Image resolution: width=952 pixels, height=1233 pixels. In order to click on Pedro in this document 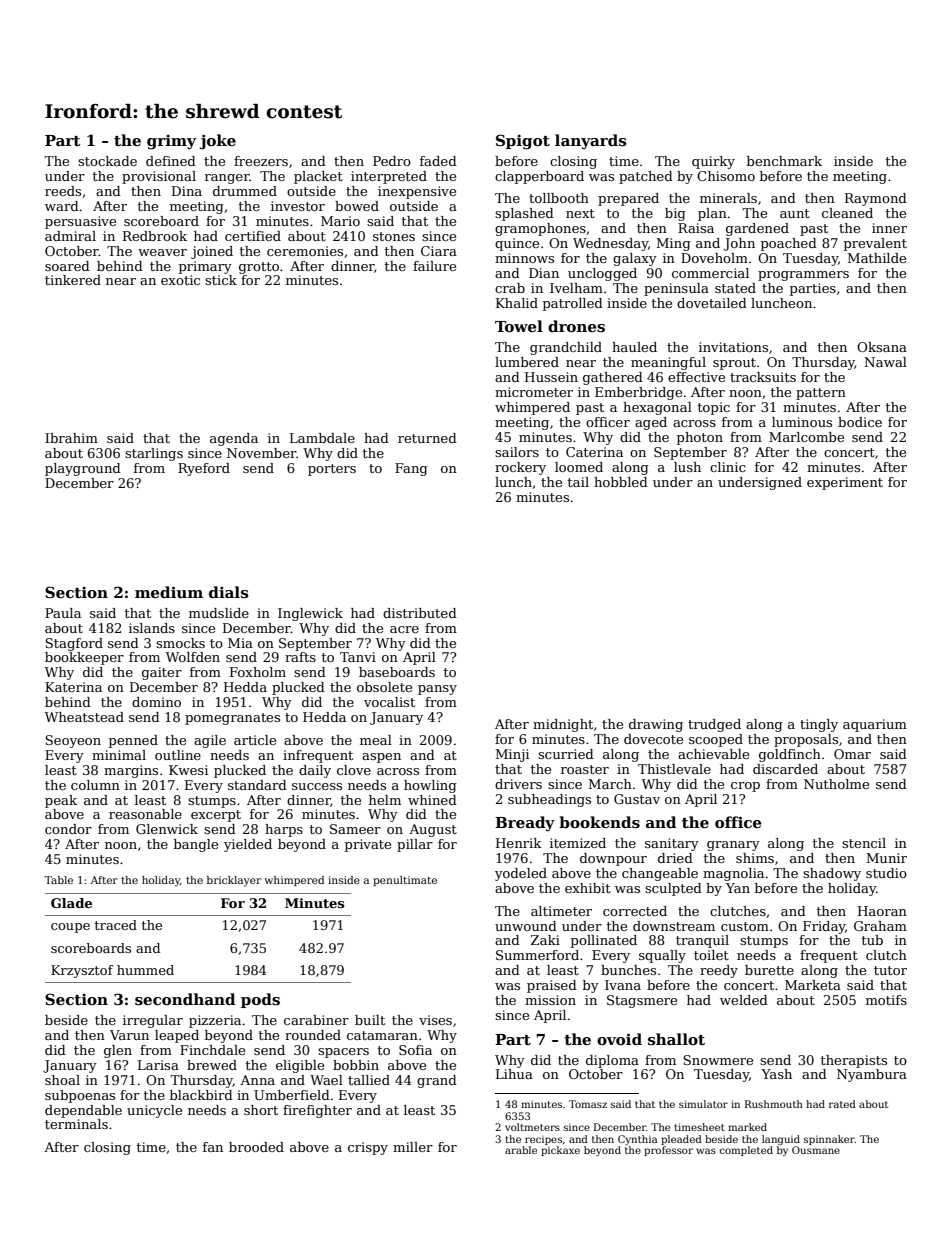, I will do `click(392, 161)`.
